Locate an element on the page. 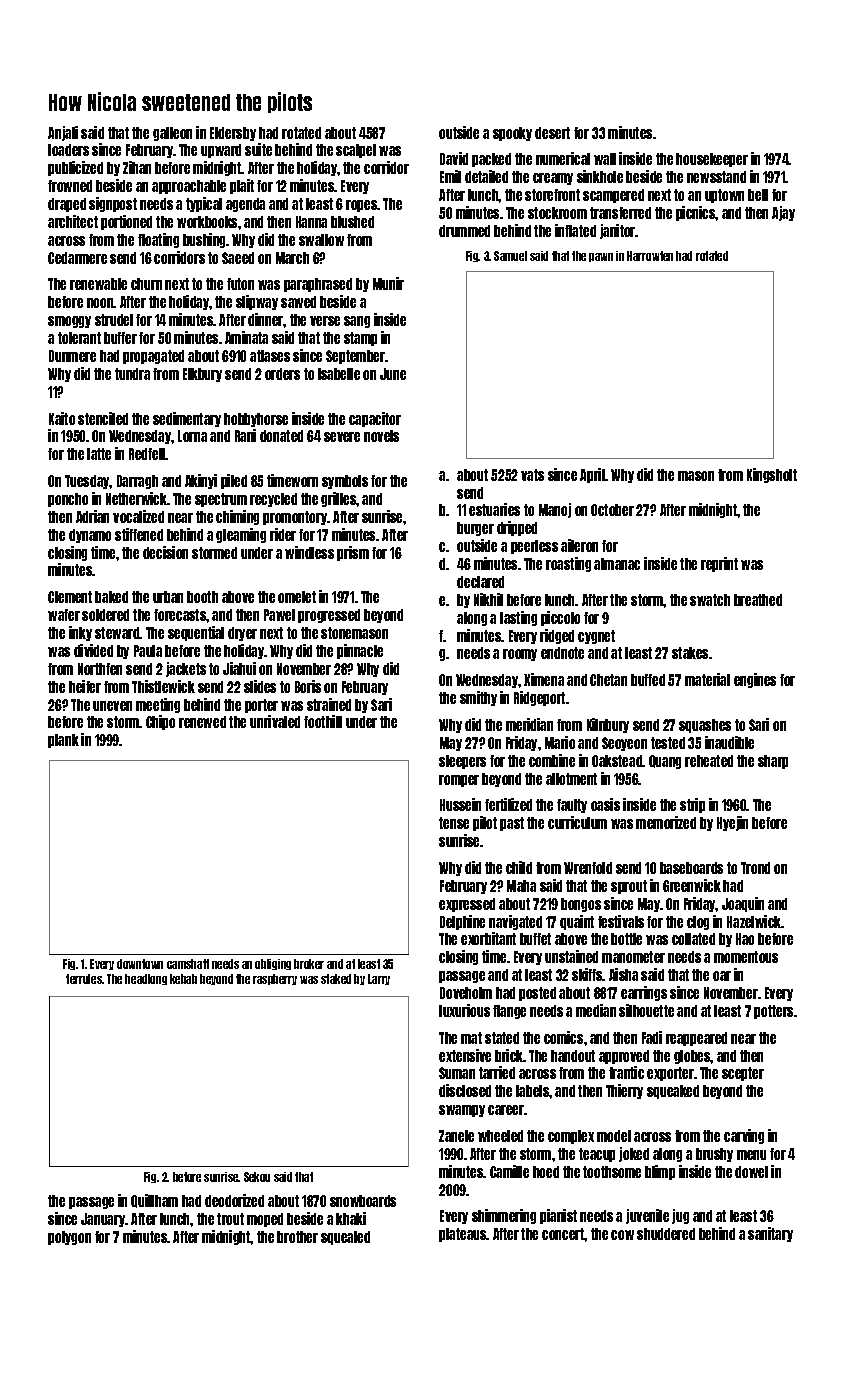 This document has width=849, height=1400. symbols is located at coordinates (345, 482).
